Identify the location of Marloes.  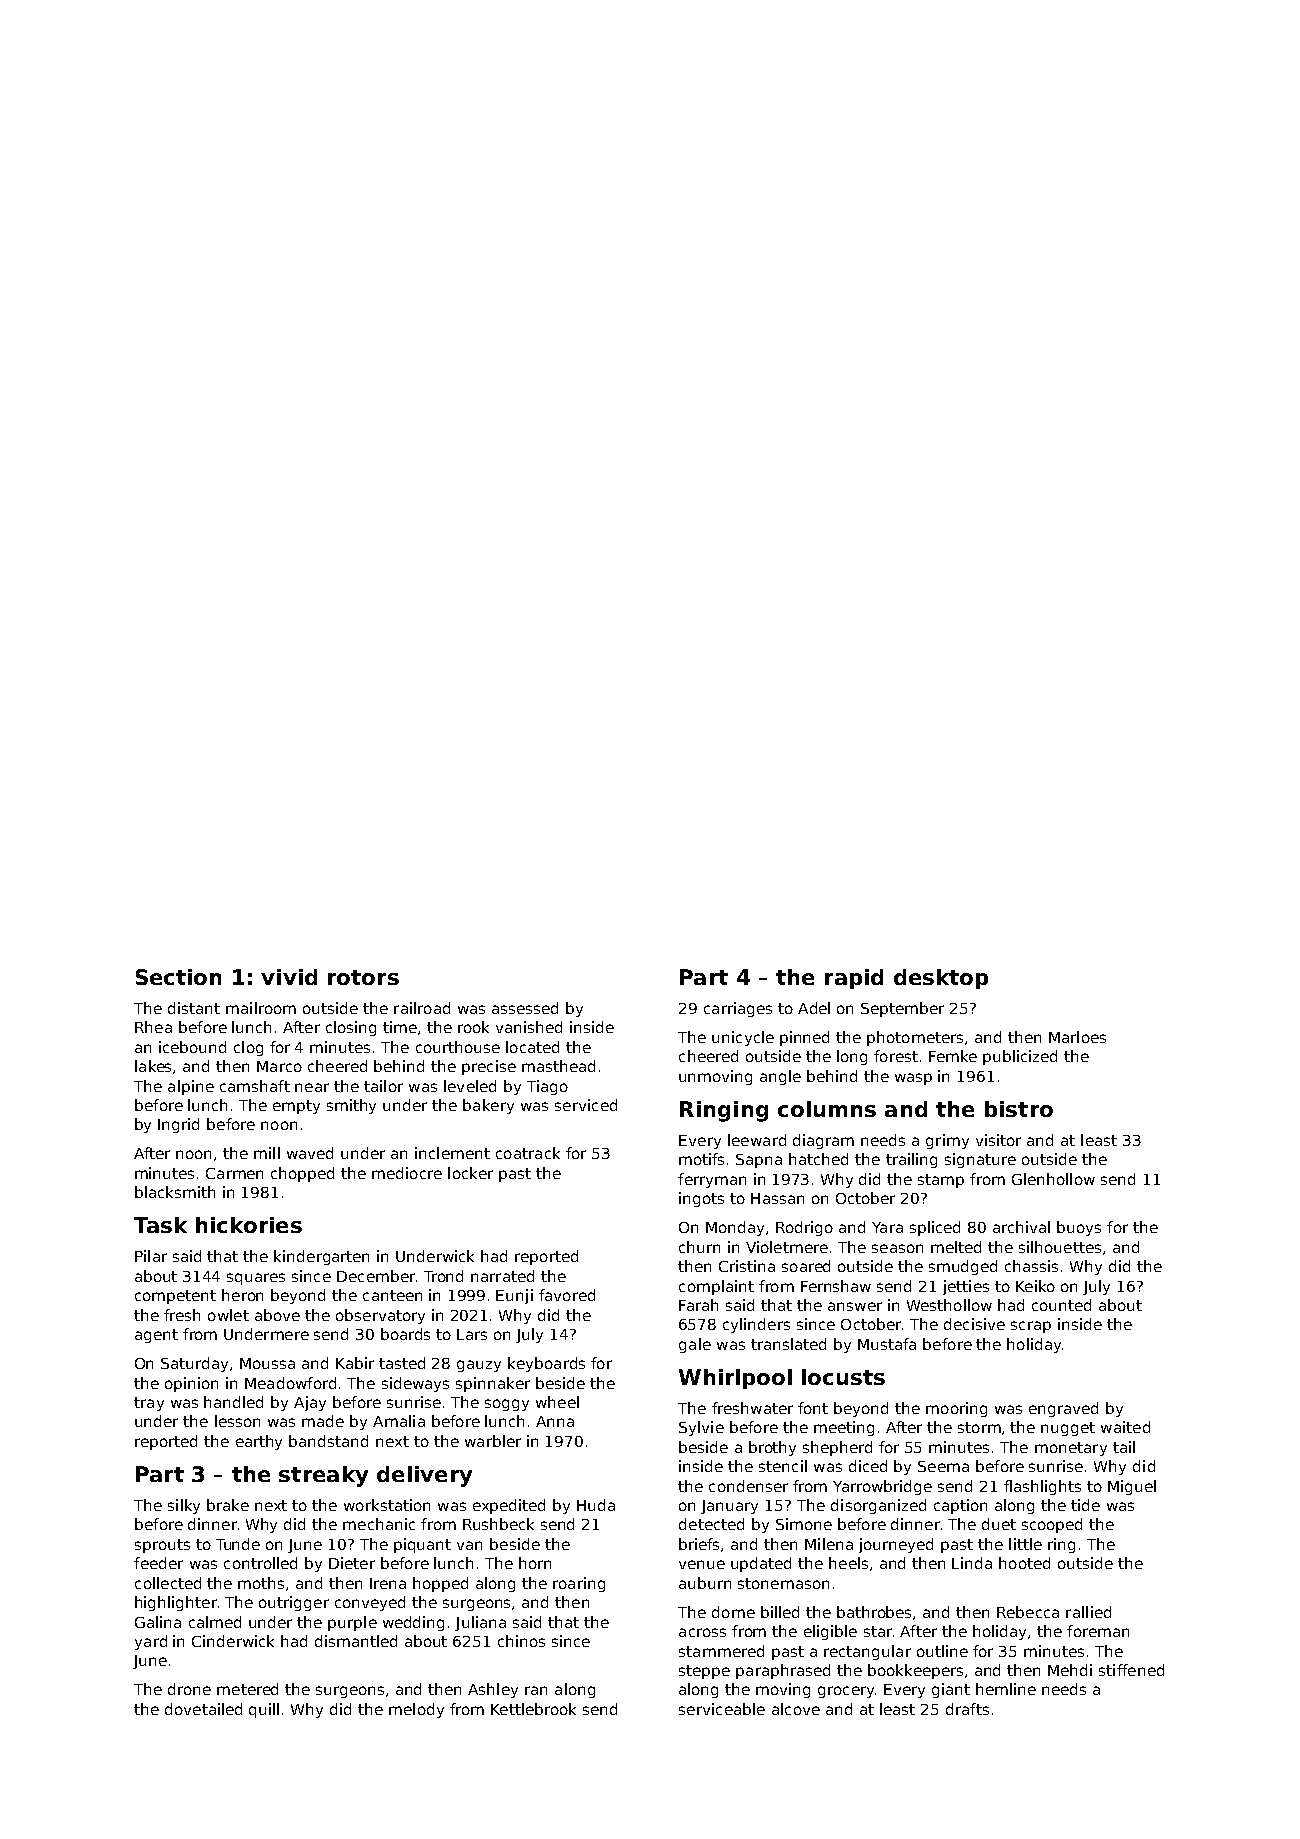
(1077, 1037).
